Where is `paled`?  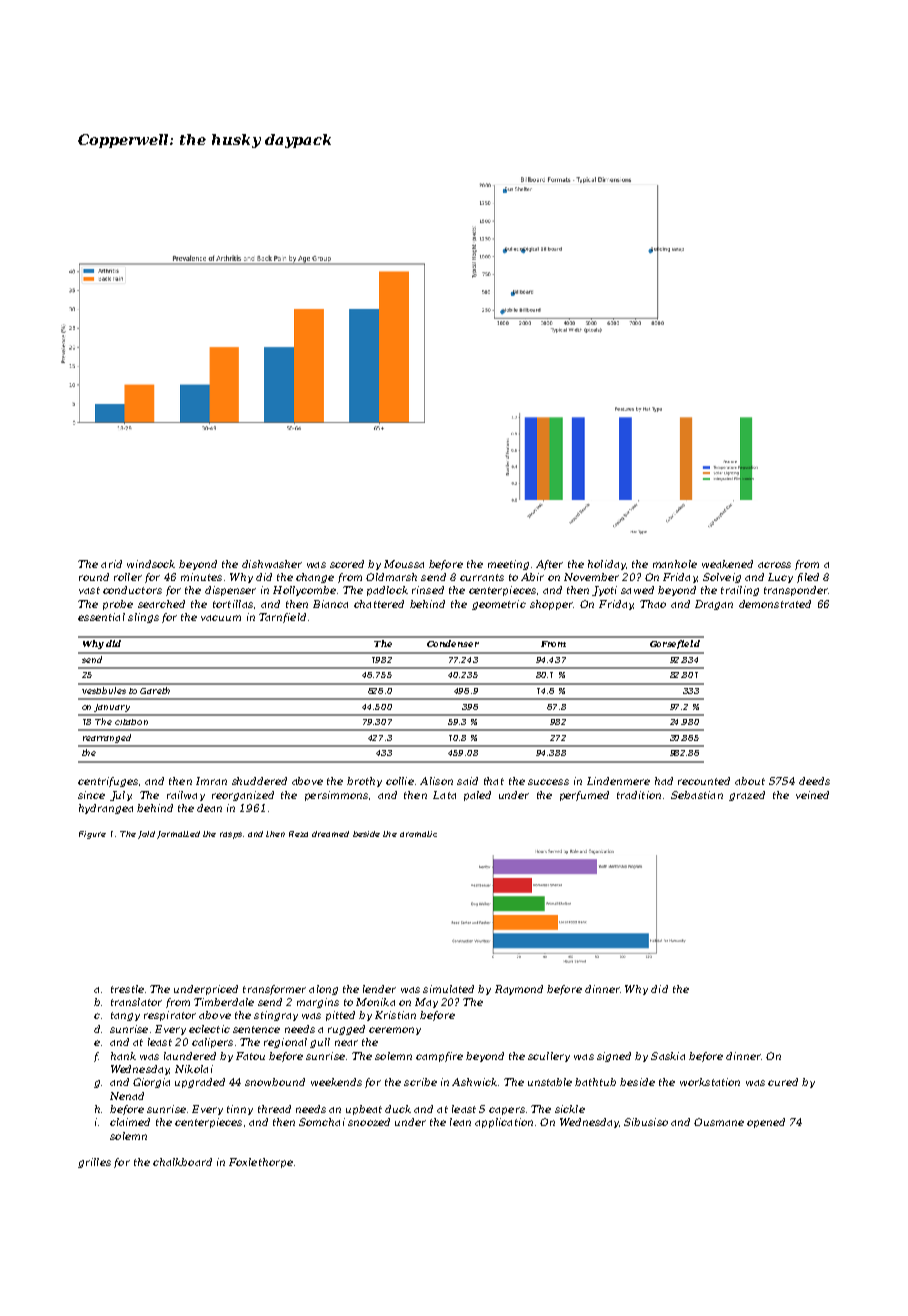
paled is located at coordinates (477, 796).
